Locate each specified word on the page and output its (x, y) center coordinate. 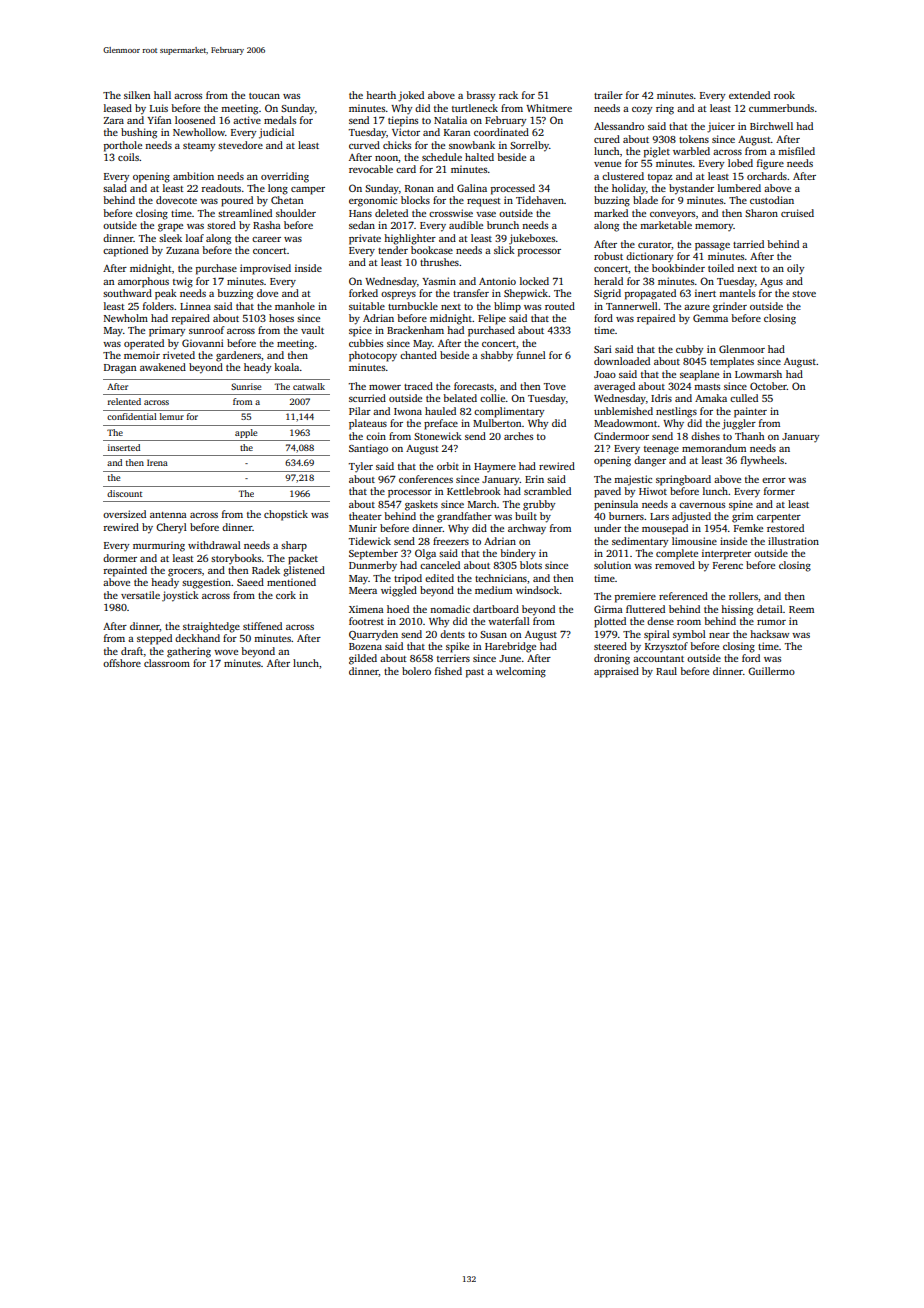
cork (286, 595)
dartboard (496, 609)
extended (749, 95)
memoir (142, 355)
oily (795, 269)
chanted (418, 355)
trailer (608, 95)
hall (162, 95)
